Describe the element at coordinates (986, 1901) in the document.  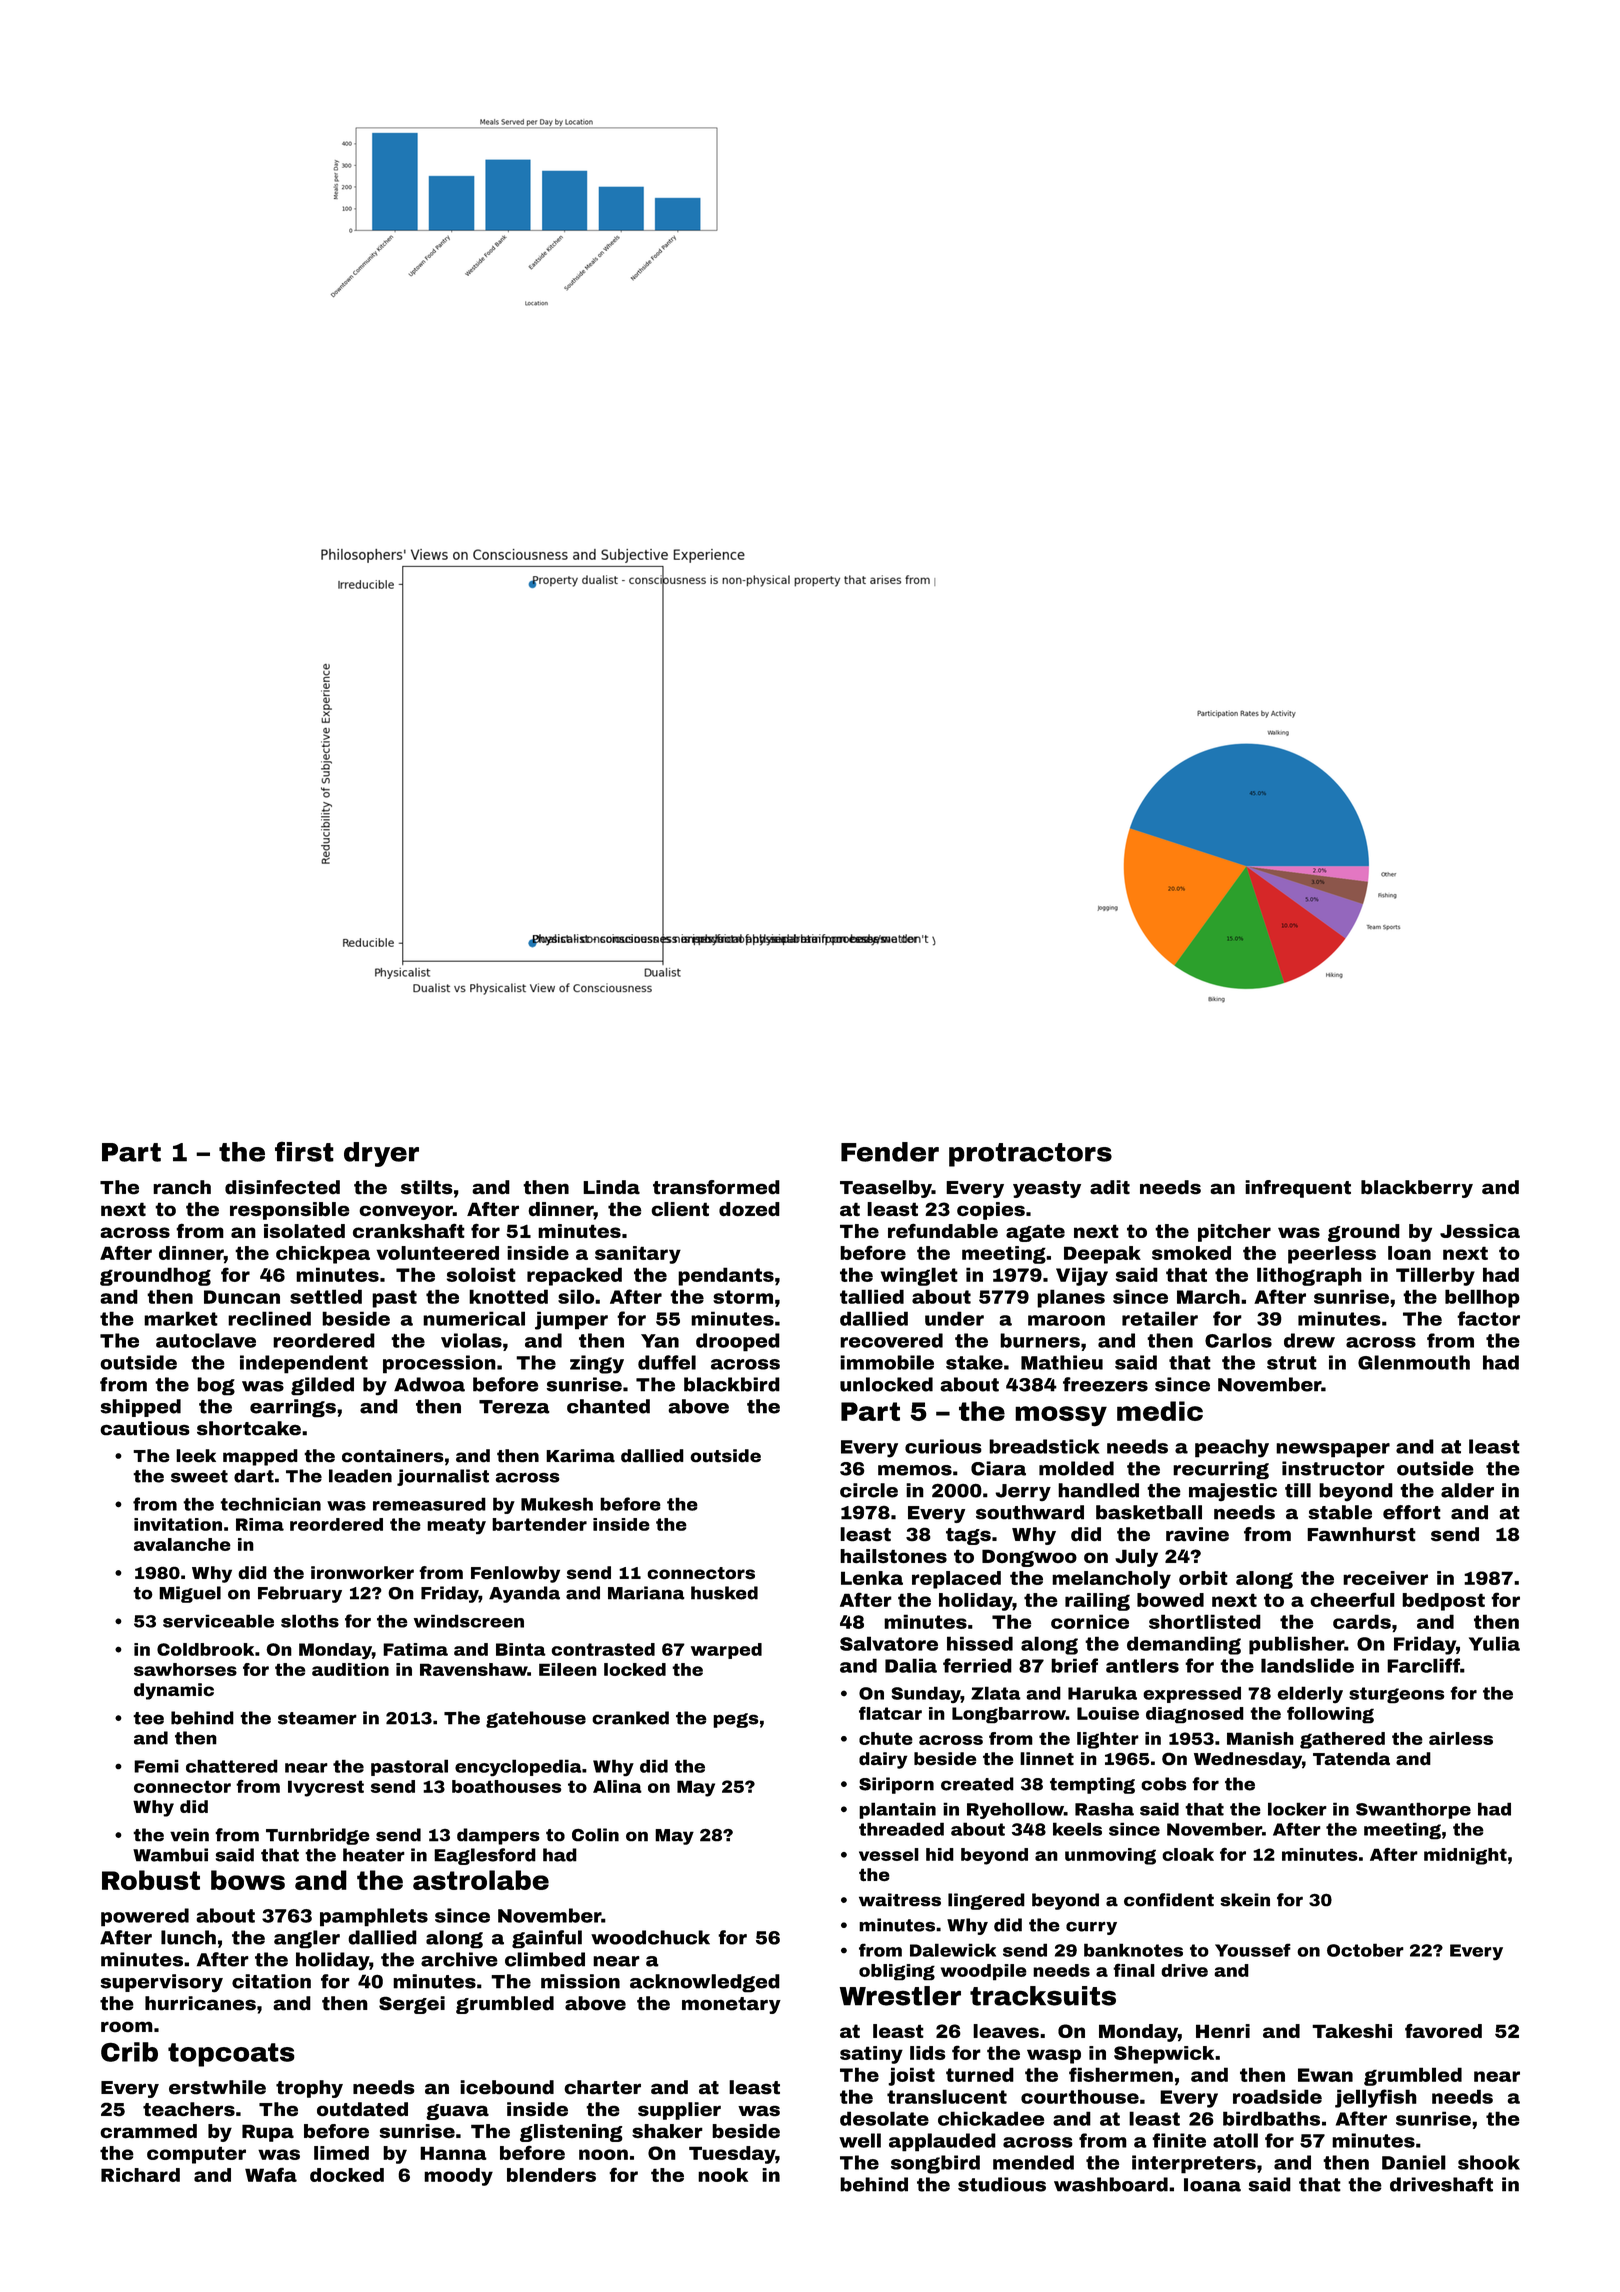
I see `lingered` at that location.
